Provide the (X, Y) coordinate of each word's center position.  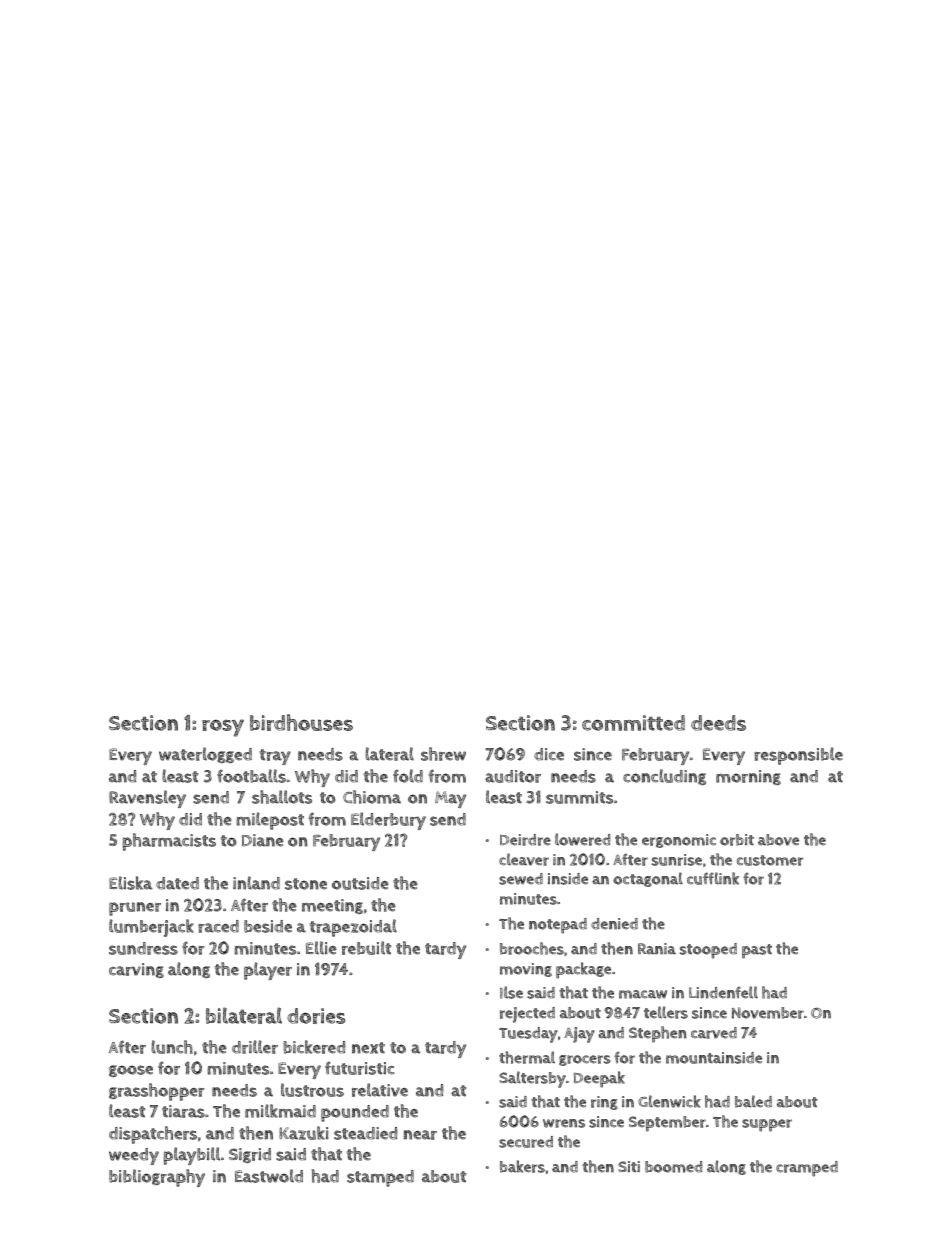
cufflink (713, 878)
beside (268, 926)
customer (770, 860)
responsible (798, 756)
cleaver (524, 859)
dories (316, 1016)
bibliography (157, 1178)
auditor (513, 776)
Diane (263, 840)
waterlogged (205, 755)
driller (255, 1047)
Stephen (658, 1034)
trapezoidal (353, 928)
